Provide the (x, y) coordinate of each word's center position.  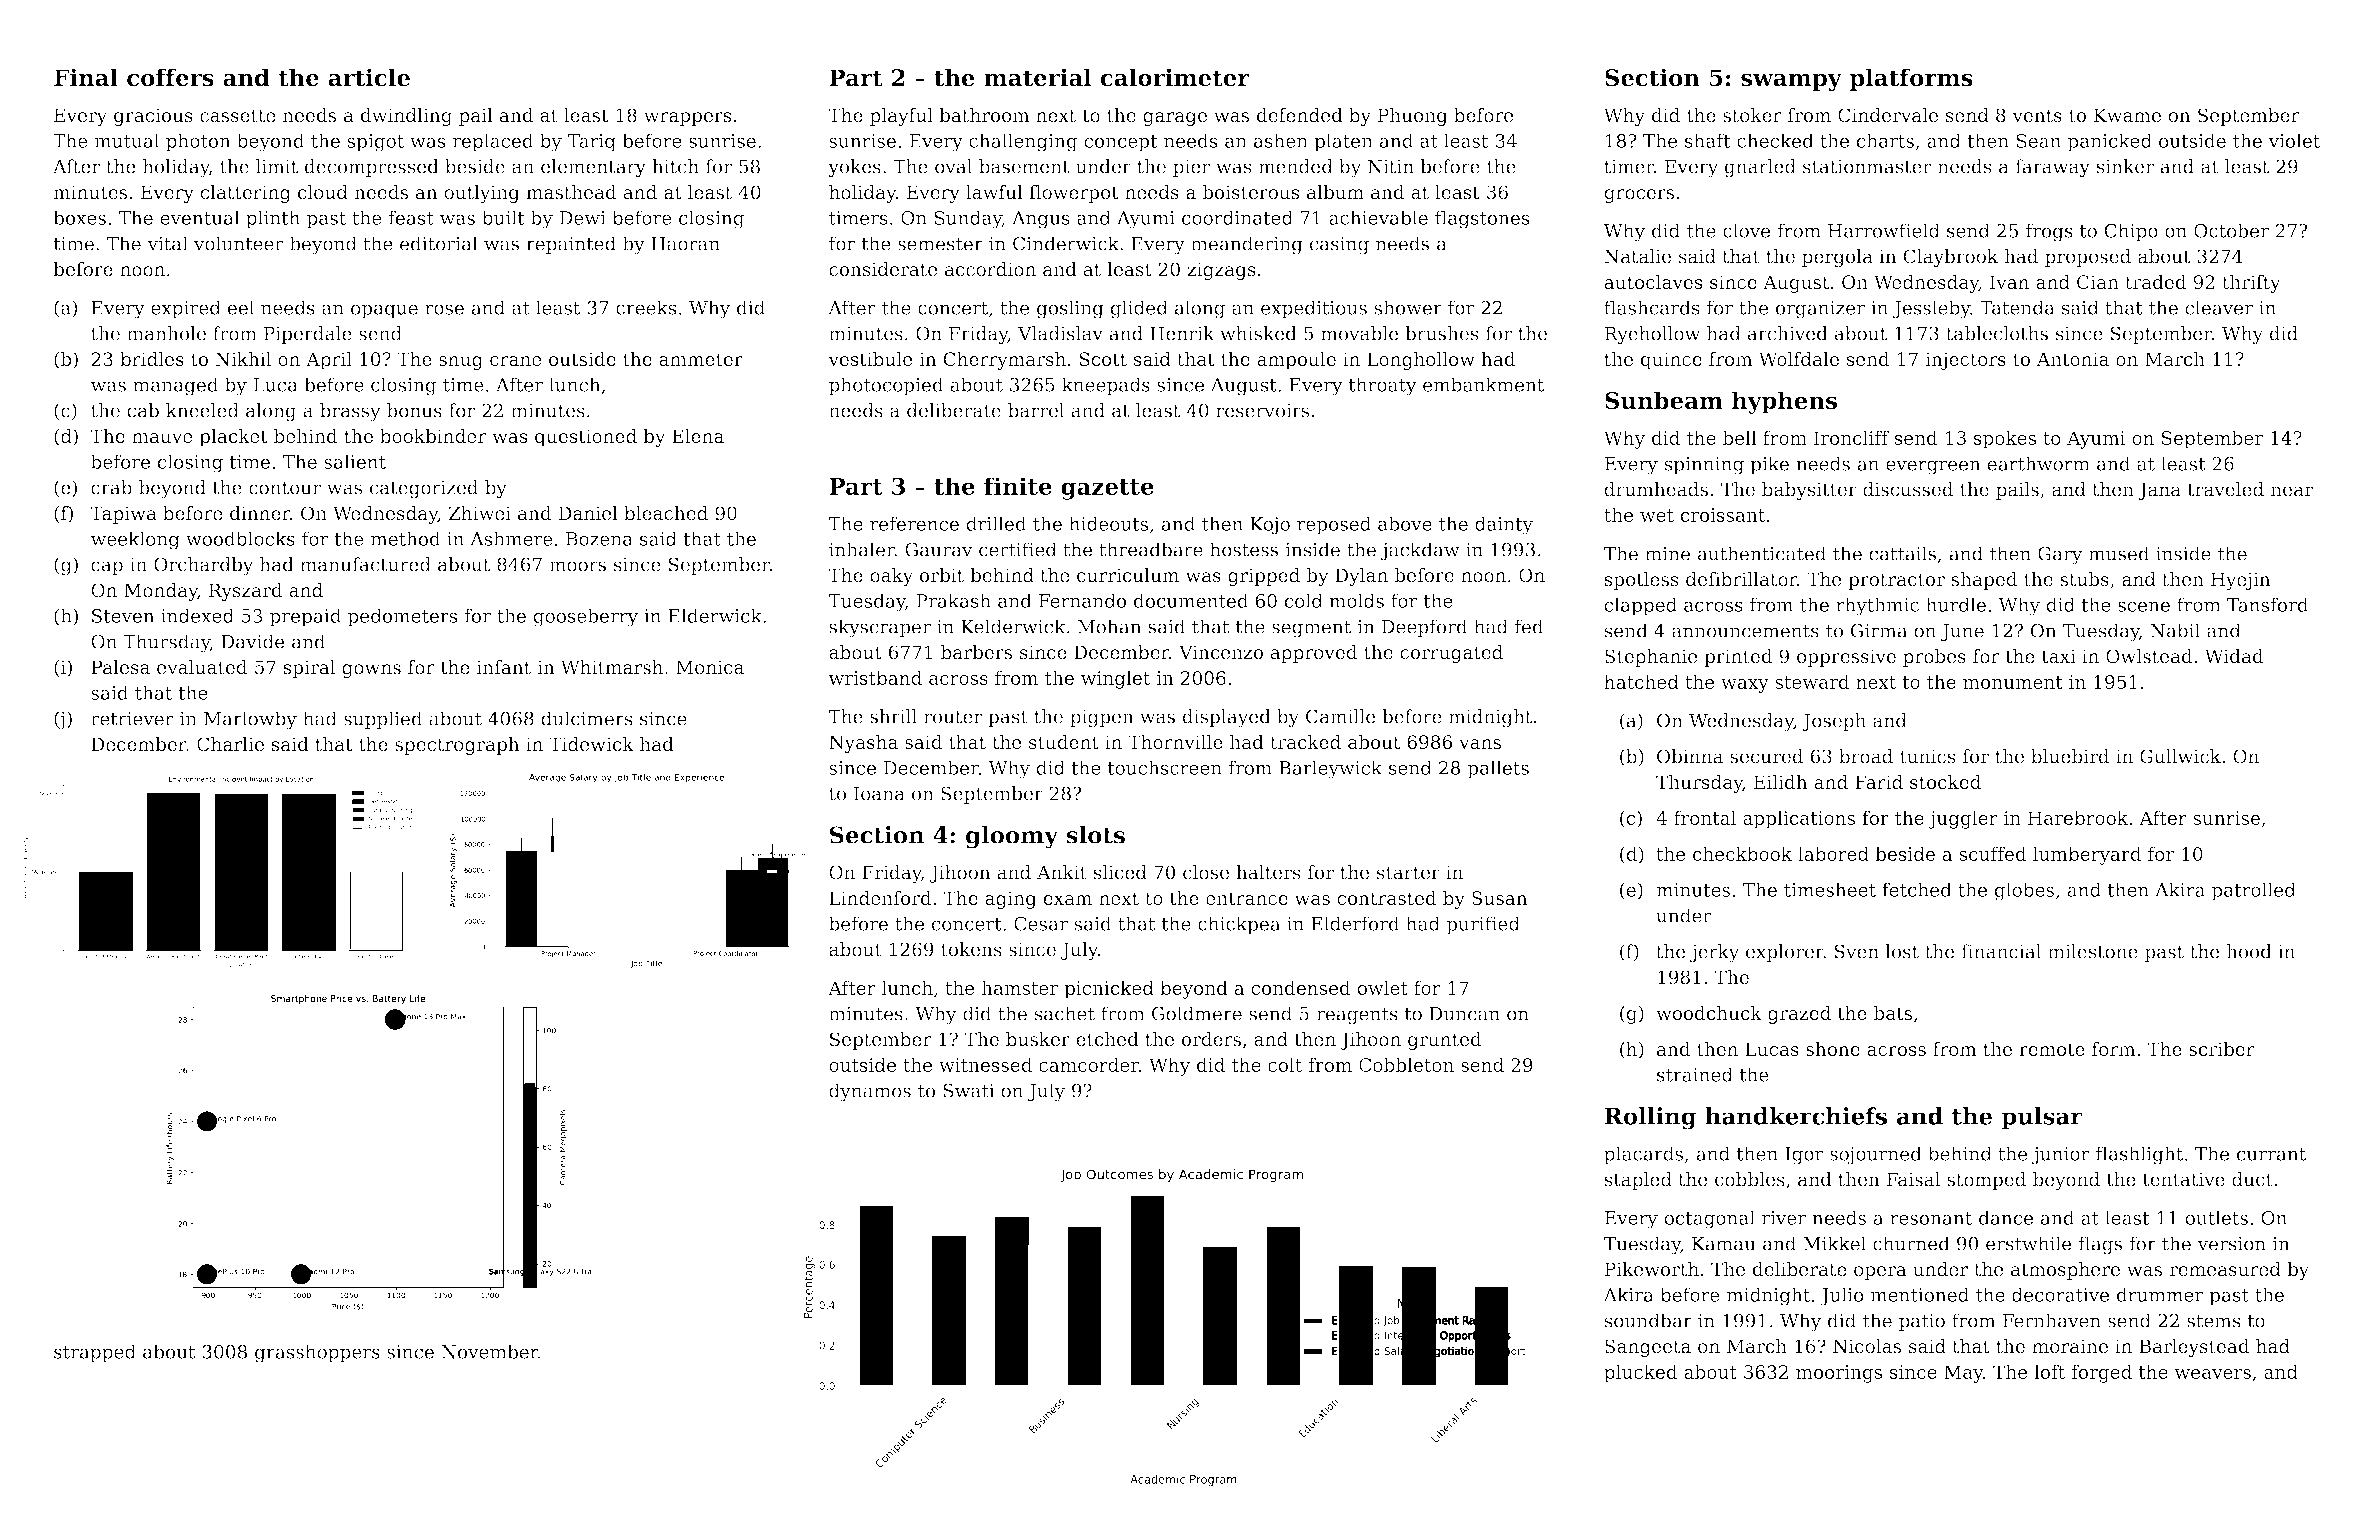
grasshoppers (317, 1353)
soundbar (1648, 1320)
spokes (2005, 439)
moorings (1839, 1374)
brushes (1442, 333)
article (369, 77)
